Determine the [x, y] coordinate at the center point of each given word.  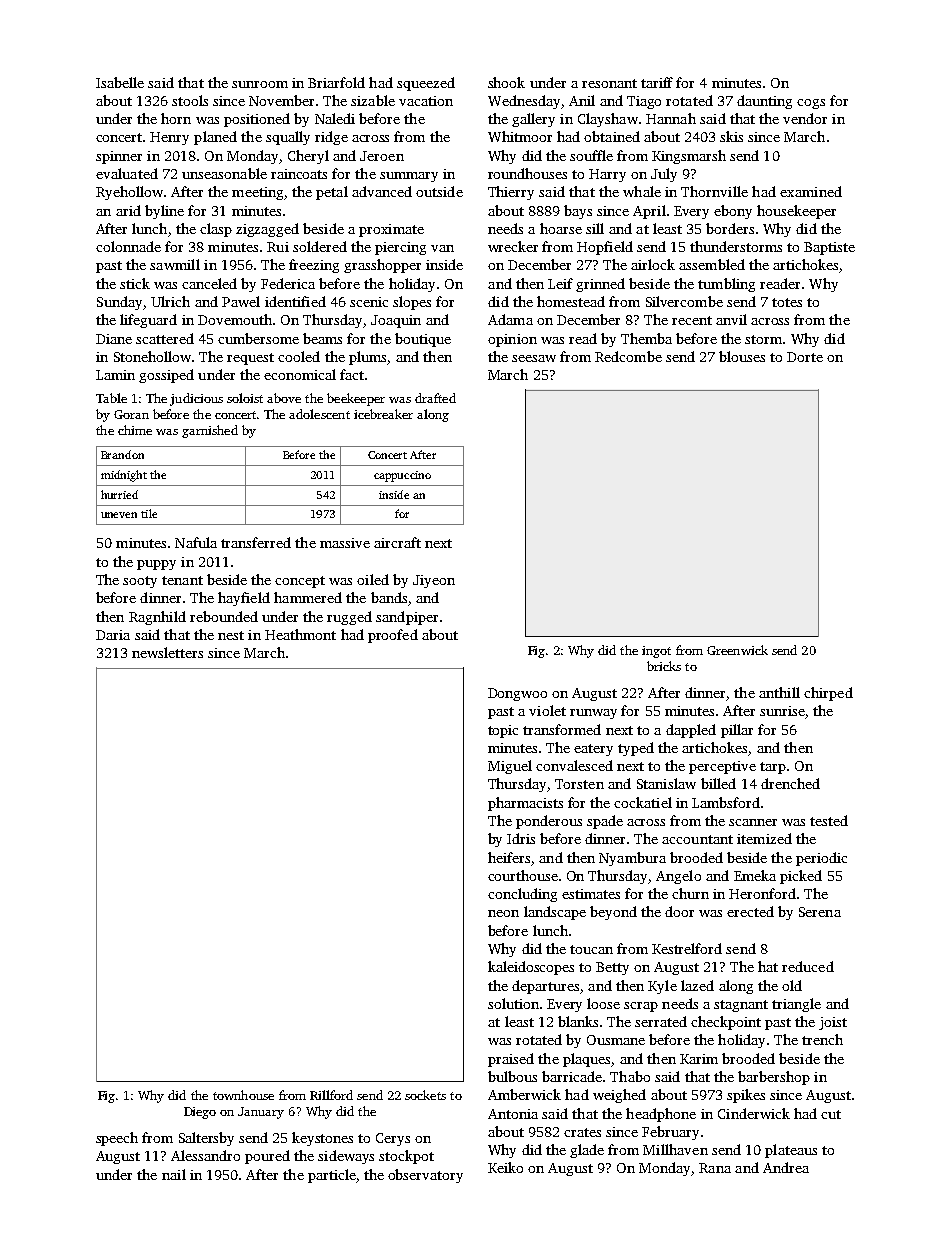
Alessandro [205, 1155]
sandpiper [407, 618]
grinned [600, 285]
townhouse [243, 1095]
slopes [412, 303]
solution [513, 1003]
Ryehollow [129, 193]
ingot [656, 652]
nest [231, 635]
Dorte [805, 357]
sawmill [175, 264]
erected [750, 911]
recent [692, 320]
